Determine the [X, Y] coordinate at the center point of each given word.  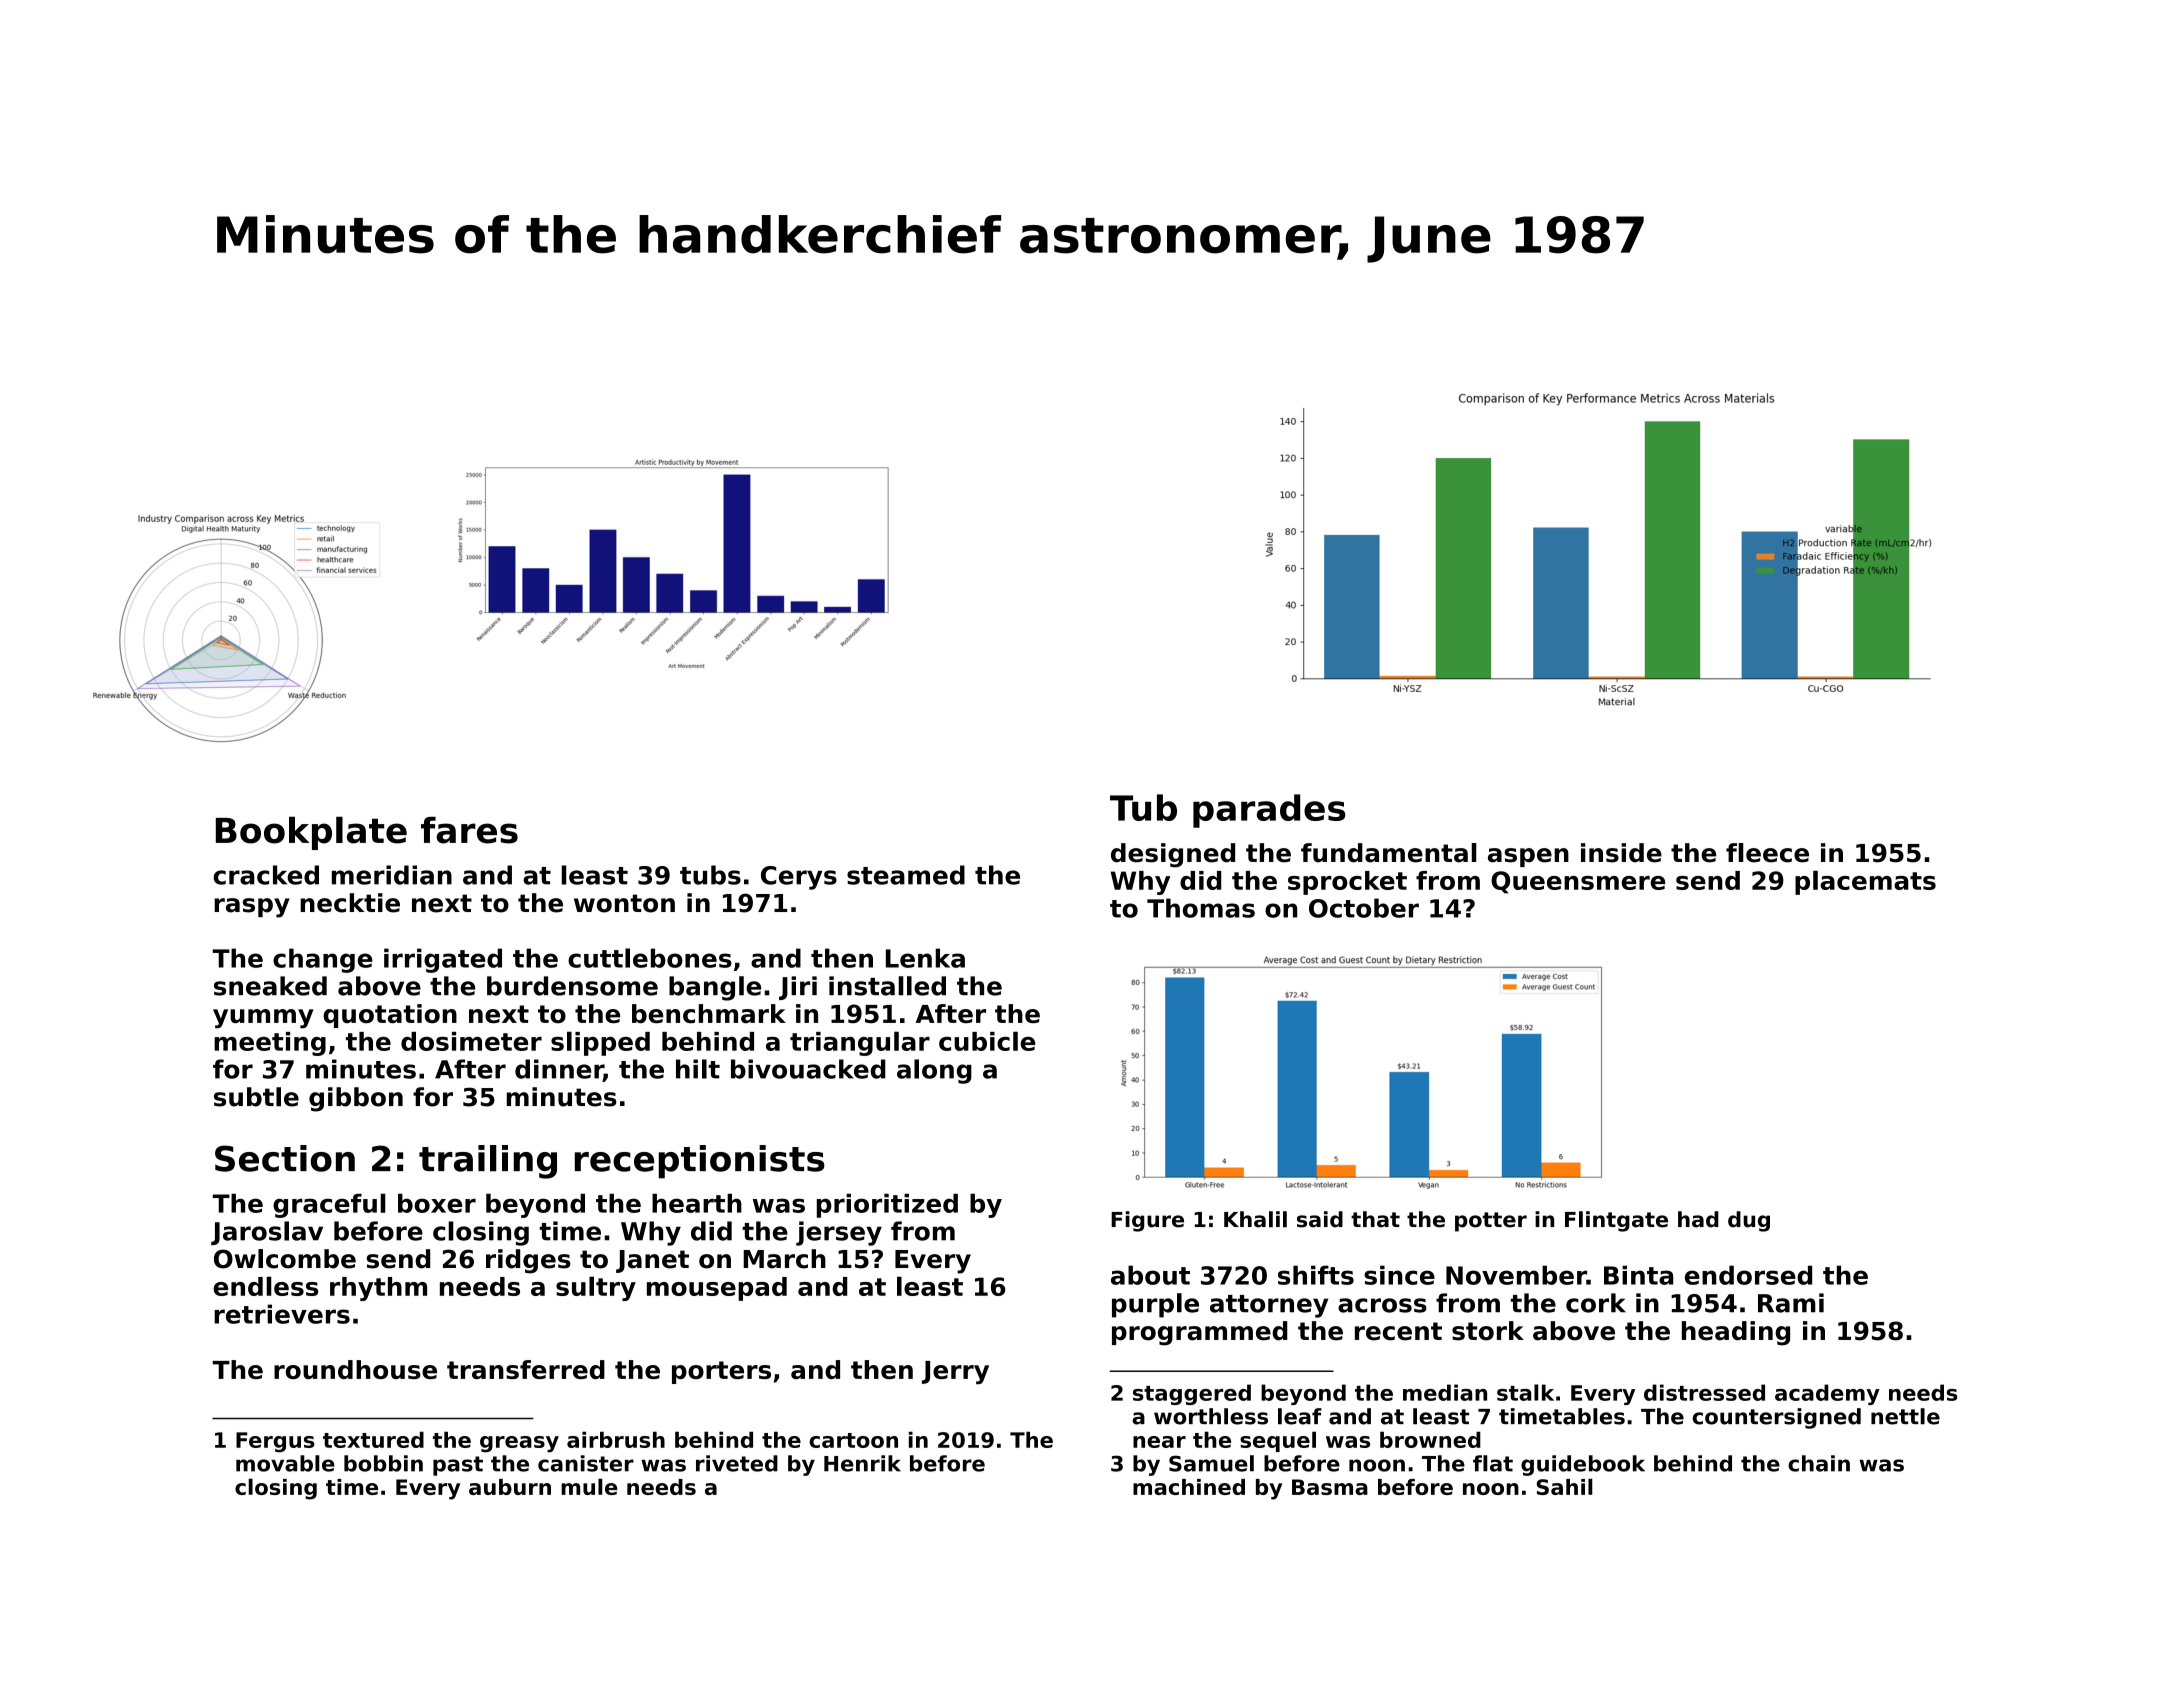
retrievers [282, 1314]
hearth [697, 1203]
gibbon [356, 1099]
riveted [737, 1463]
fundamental [1389, 853]
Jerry [955, 1372]
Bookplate [311, 833]
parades [1269, 811]
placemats [1865, 882]
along [934, 1071]
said [1320, 1219]
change [323, 960]
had [1698, 1219]
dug [1749, 1221]
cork [1596, 1303]
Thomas [1201, 908]
